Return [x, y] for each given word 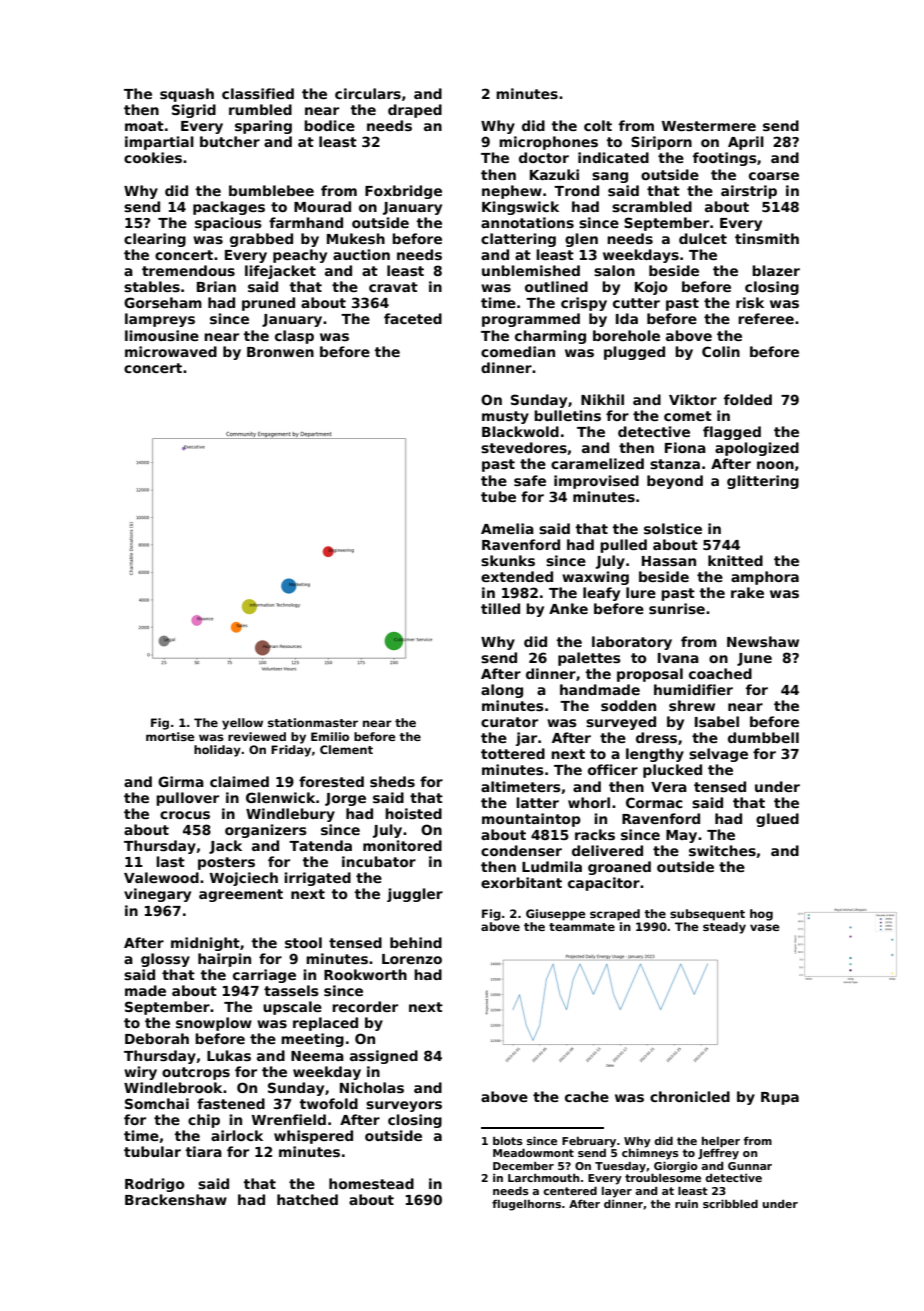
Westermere [709, 126]
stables [152, 286]
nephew [512, 192]
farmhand [306, 222]
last [170, 861]
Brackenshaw [176, 1199]
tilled [500, 608]
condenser [521, 850]
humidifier [693, 689]
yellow [242, 724]
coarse [774, 176]
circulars [368, 93]
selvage [718, 755]
